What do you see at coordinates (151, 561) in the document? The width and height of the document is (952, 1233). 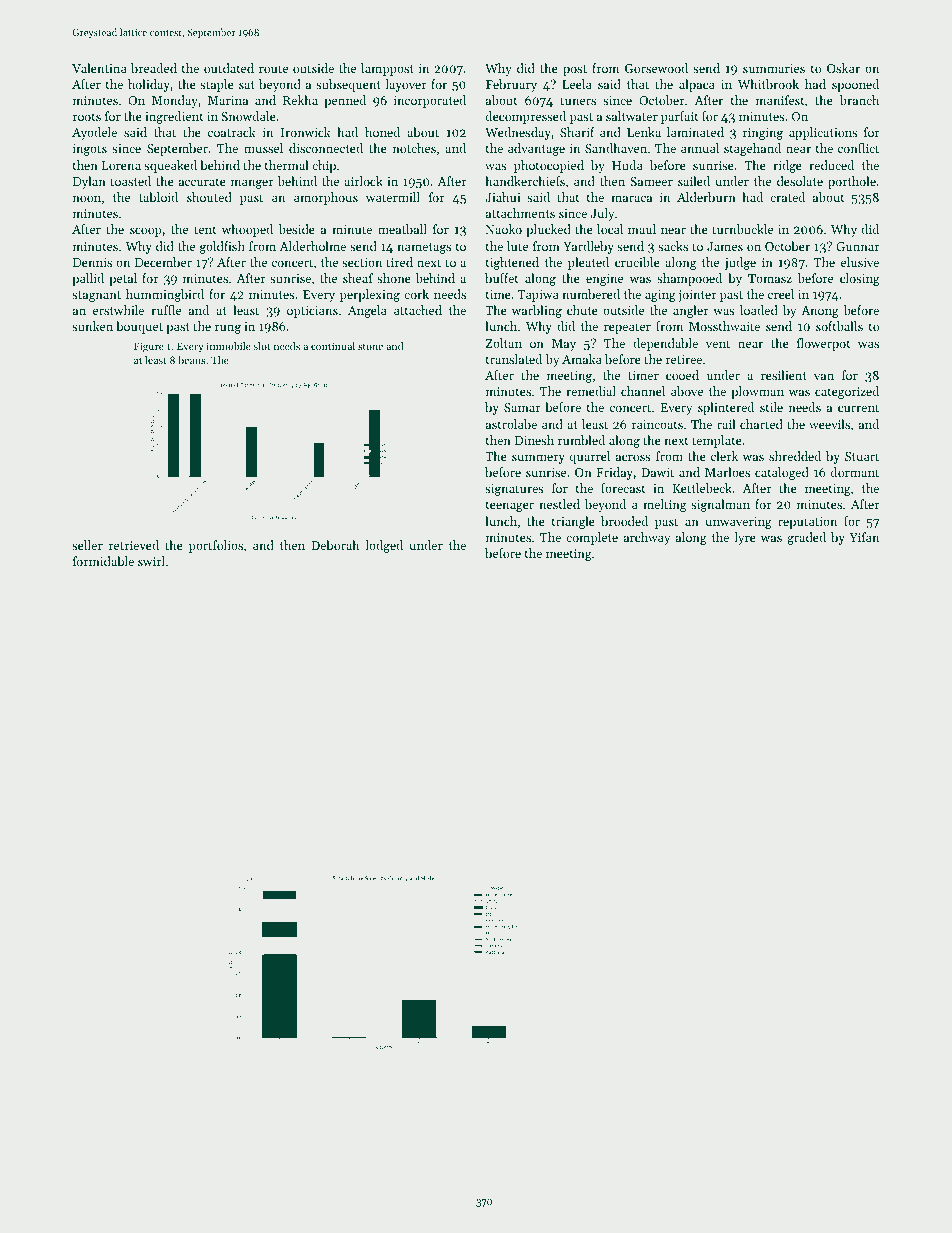 I see `swirl` at bounding box center [151, 561].
